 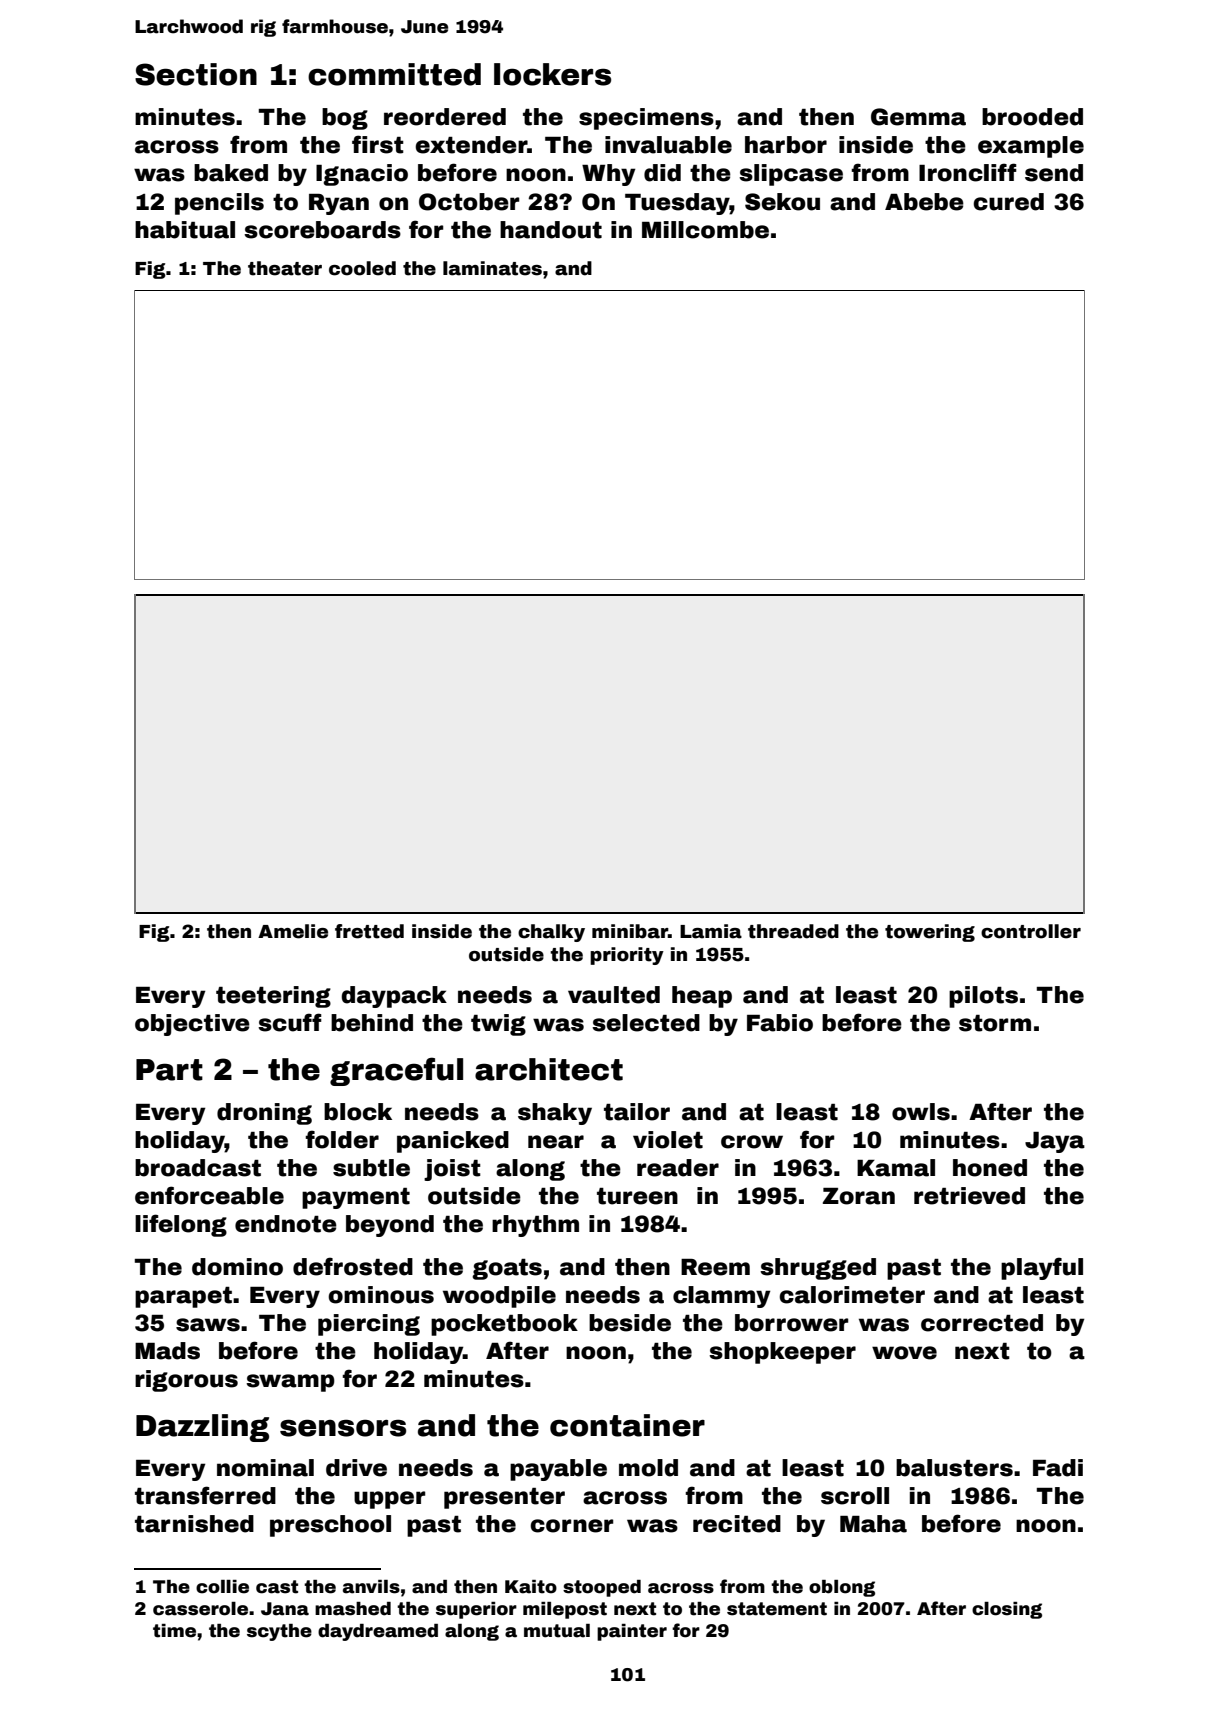 I want to click on daydreamed, so click(x=378, y=1632).
